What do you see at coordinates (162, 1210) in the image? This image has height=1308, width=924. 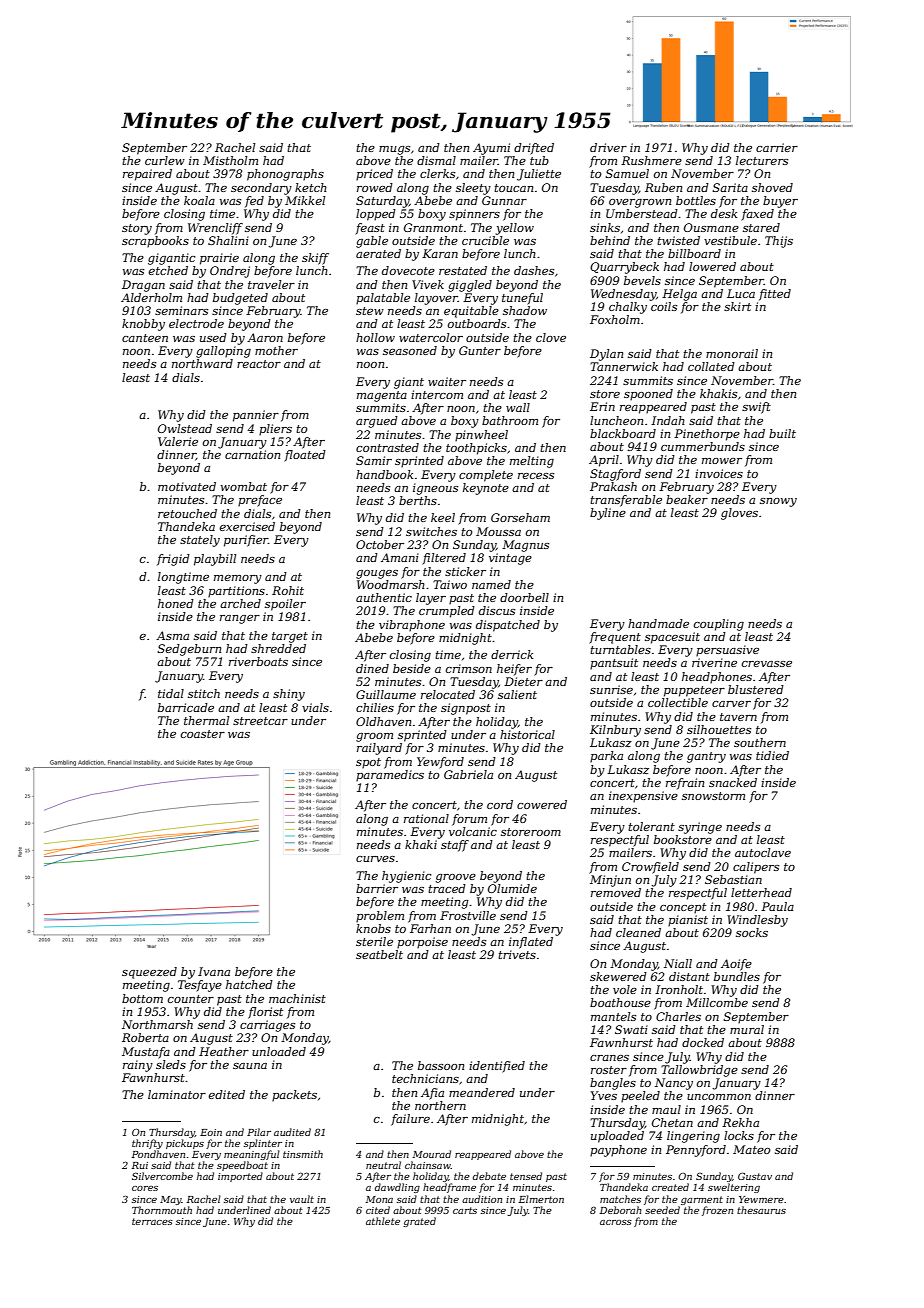 I see `Thornmouth` at bounding box center [162, 1210].
